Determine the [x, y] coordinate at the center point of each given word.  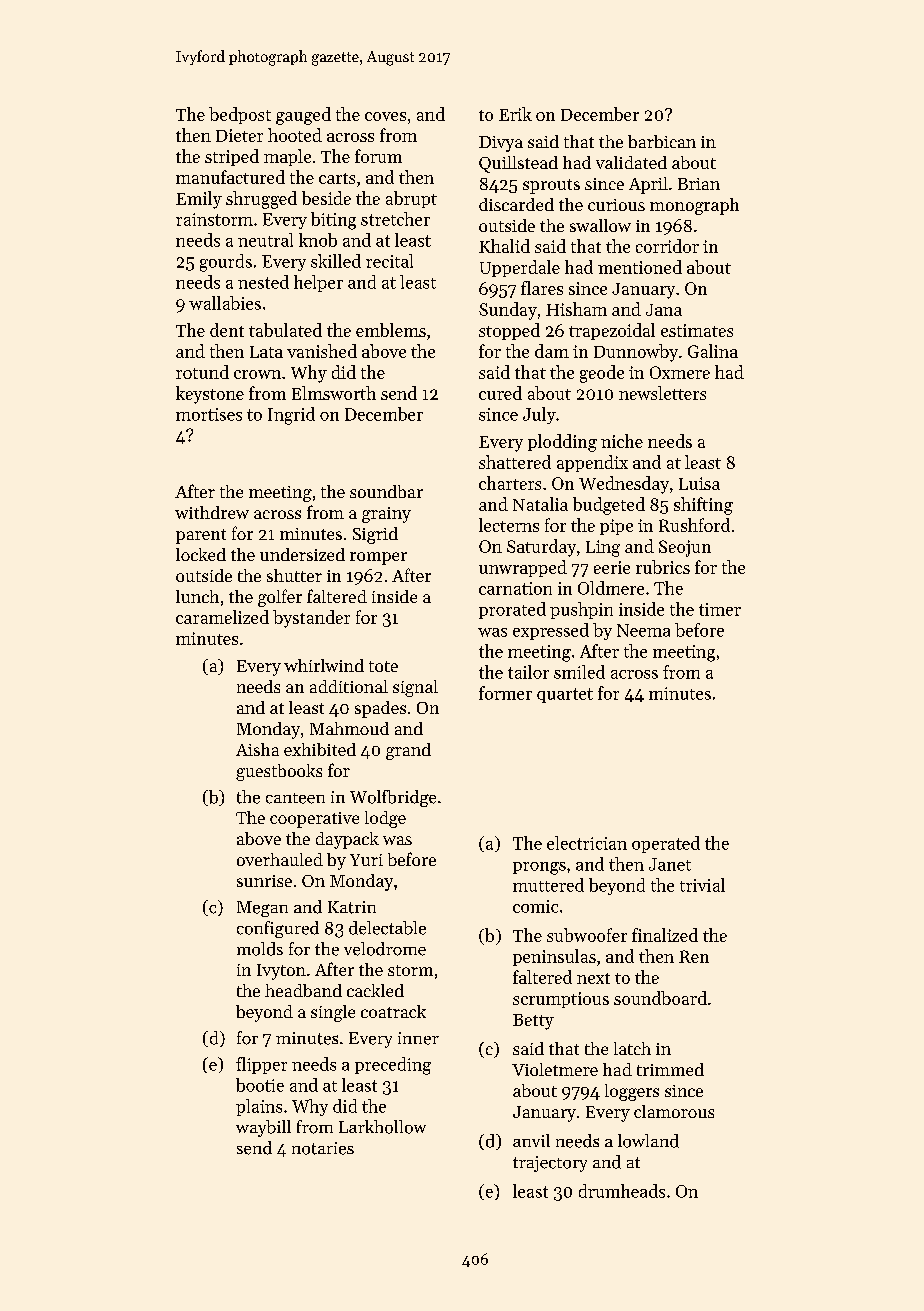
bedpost [240, 115]
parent [201, 536]
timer [720, 609]
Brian [699, 184]
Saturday [541, 548]
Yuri [366, 860]
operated [666, 844]
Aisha [257, 749]
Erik [515, 114]
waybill [263, 1128]
